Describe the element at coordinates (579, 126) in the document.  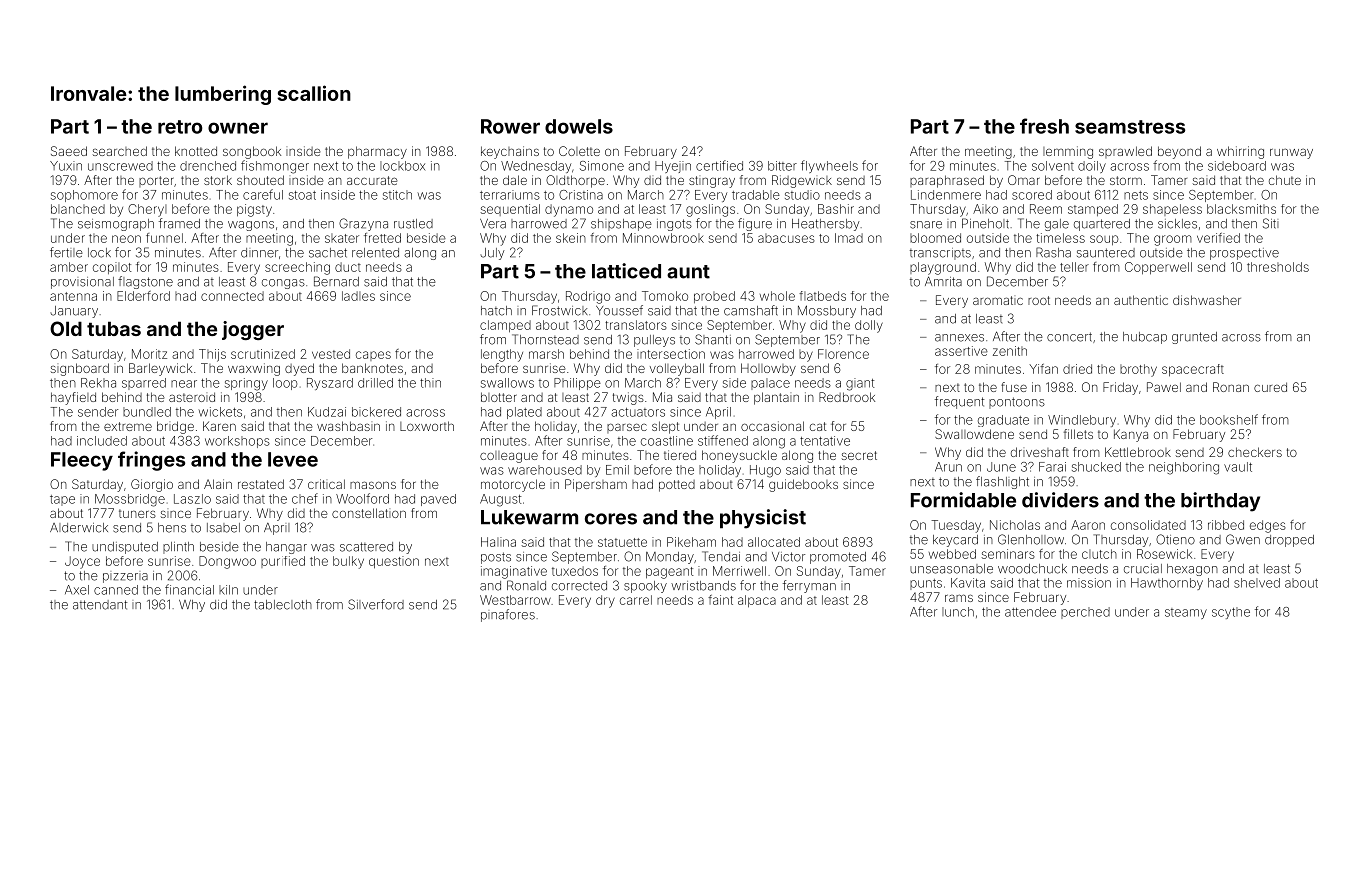
I see `dowels` at that location.
